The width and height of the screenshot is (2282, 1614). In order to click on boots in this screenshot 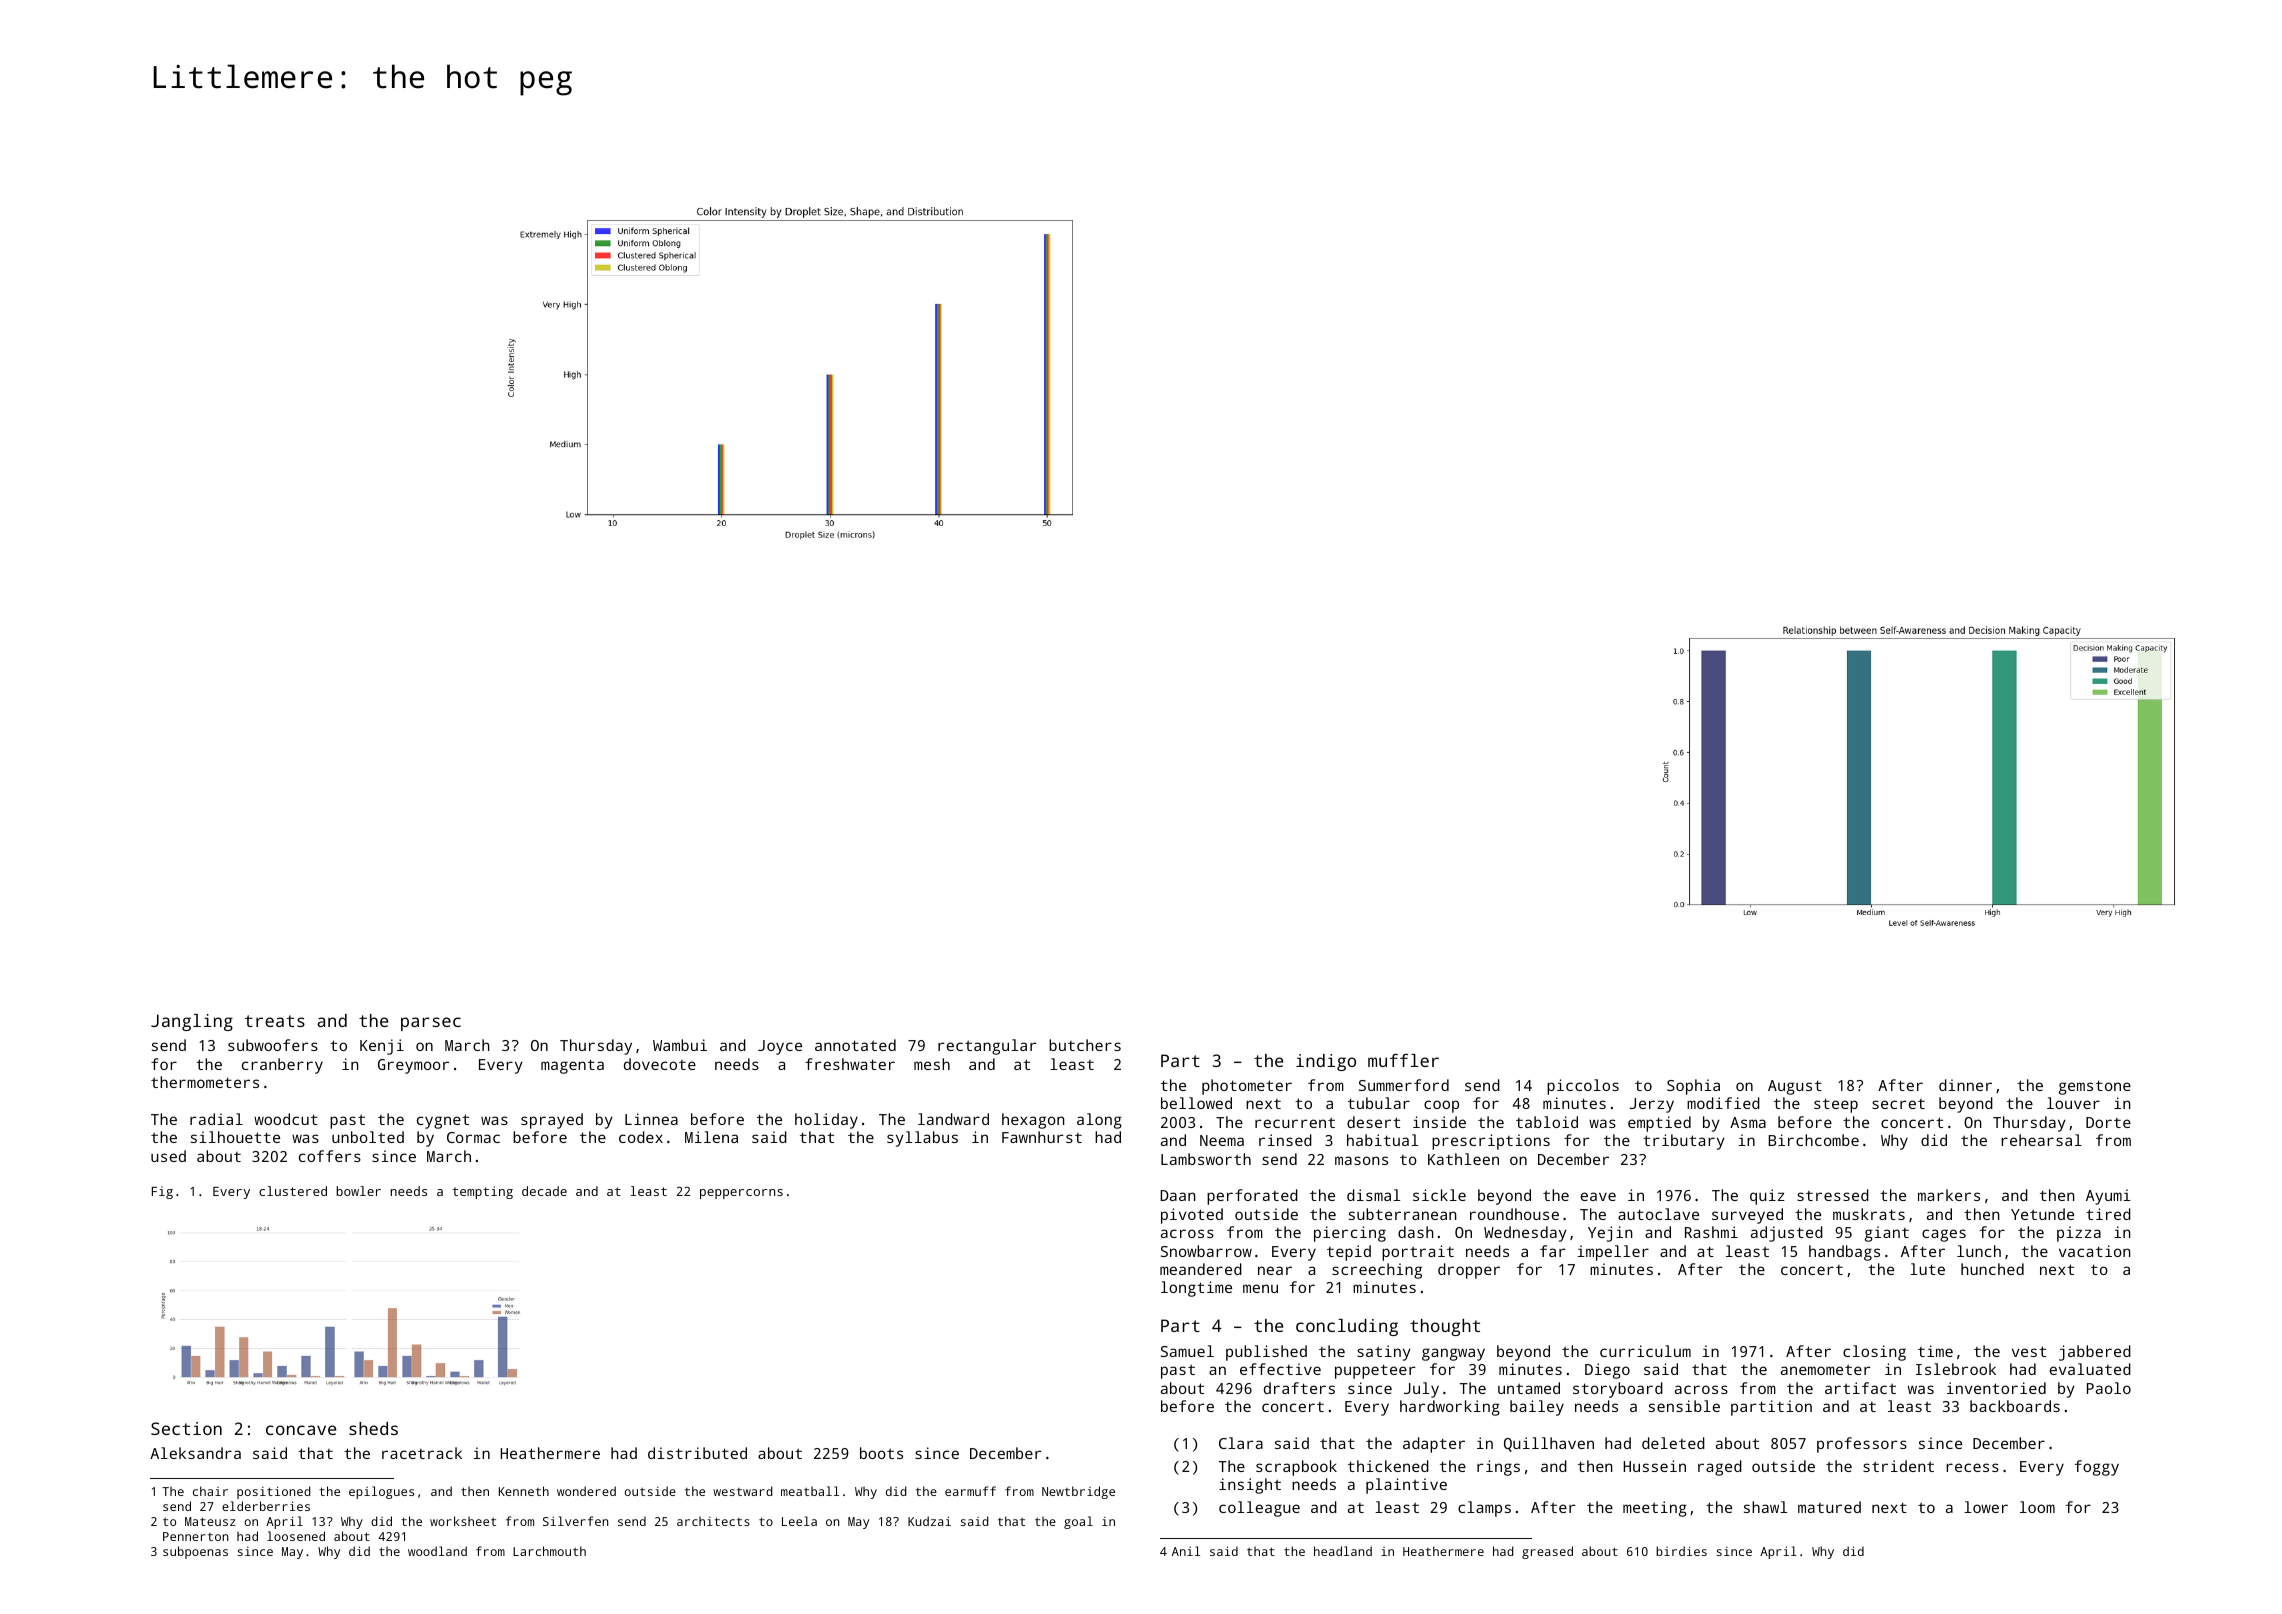, I will do `click(881, 1453)`.
